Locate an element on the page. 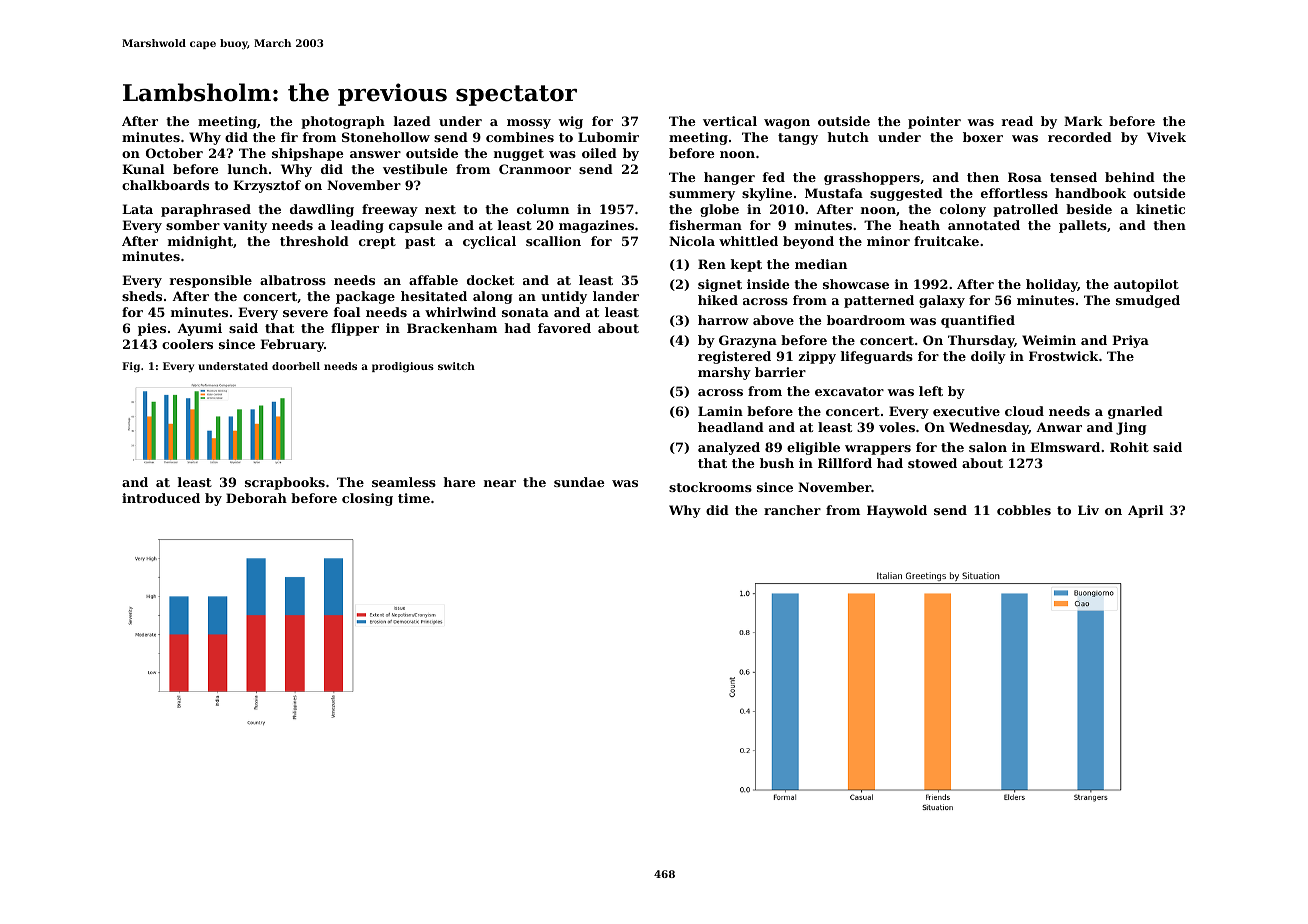 The image size is (1308, 924). Deborah is located at coordinates (256, 498).
